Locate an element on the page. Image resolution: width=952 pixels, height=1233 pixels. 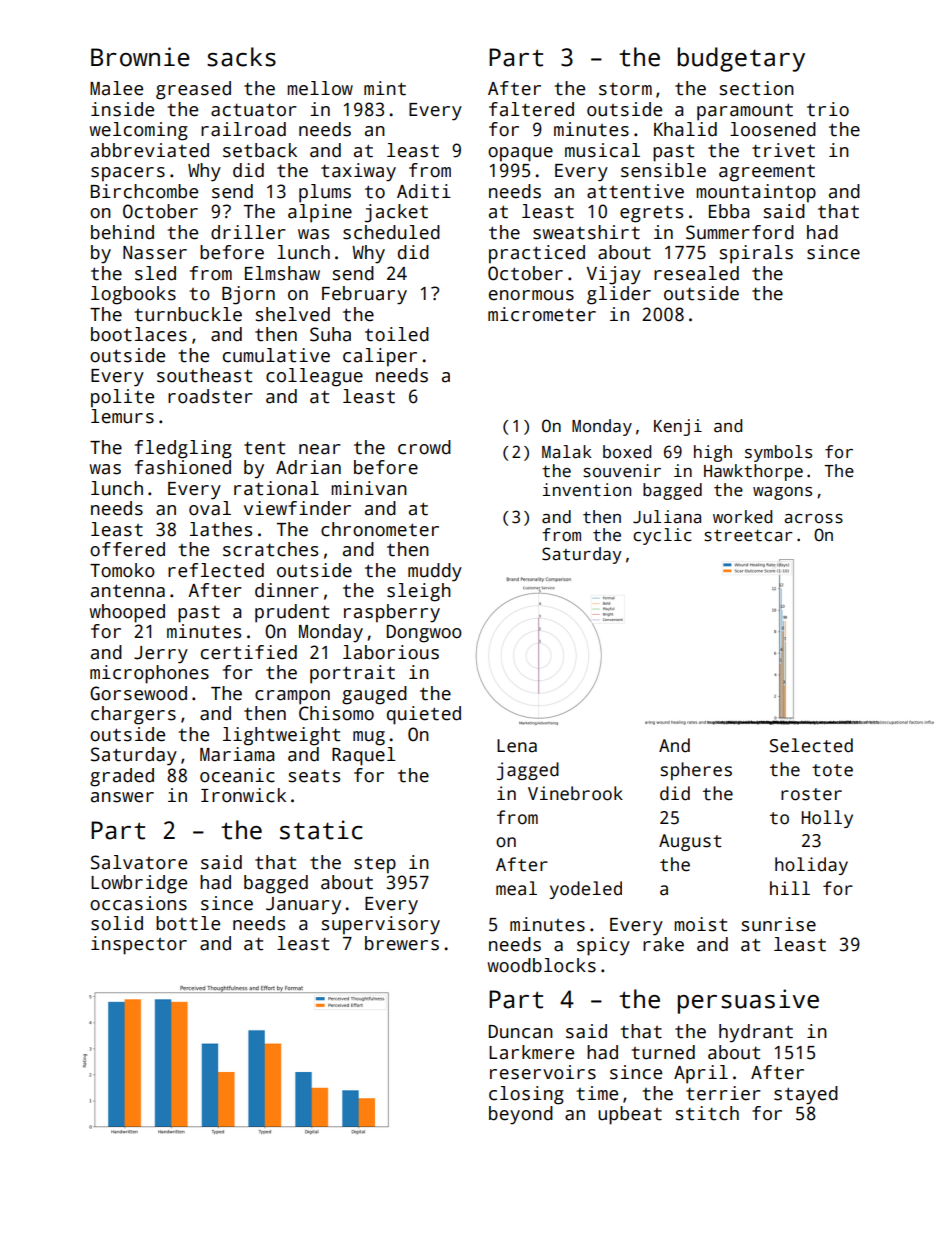
portrait is located at coordinates (352, 674).
